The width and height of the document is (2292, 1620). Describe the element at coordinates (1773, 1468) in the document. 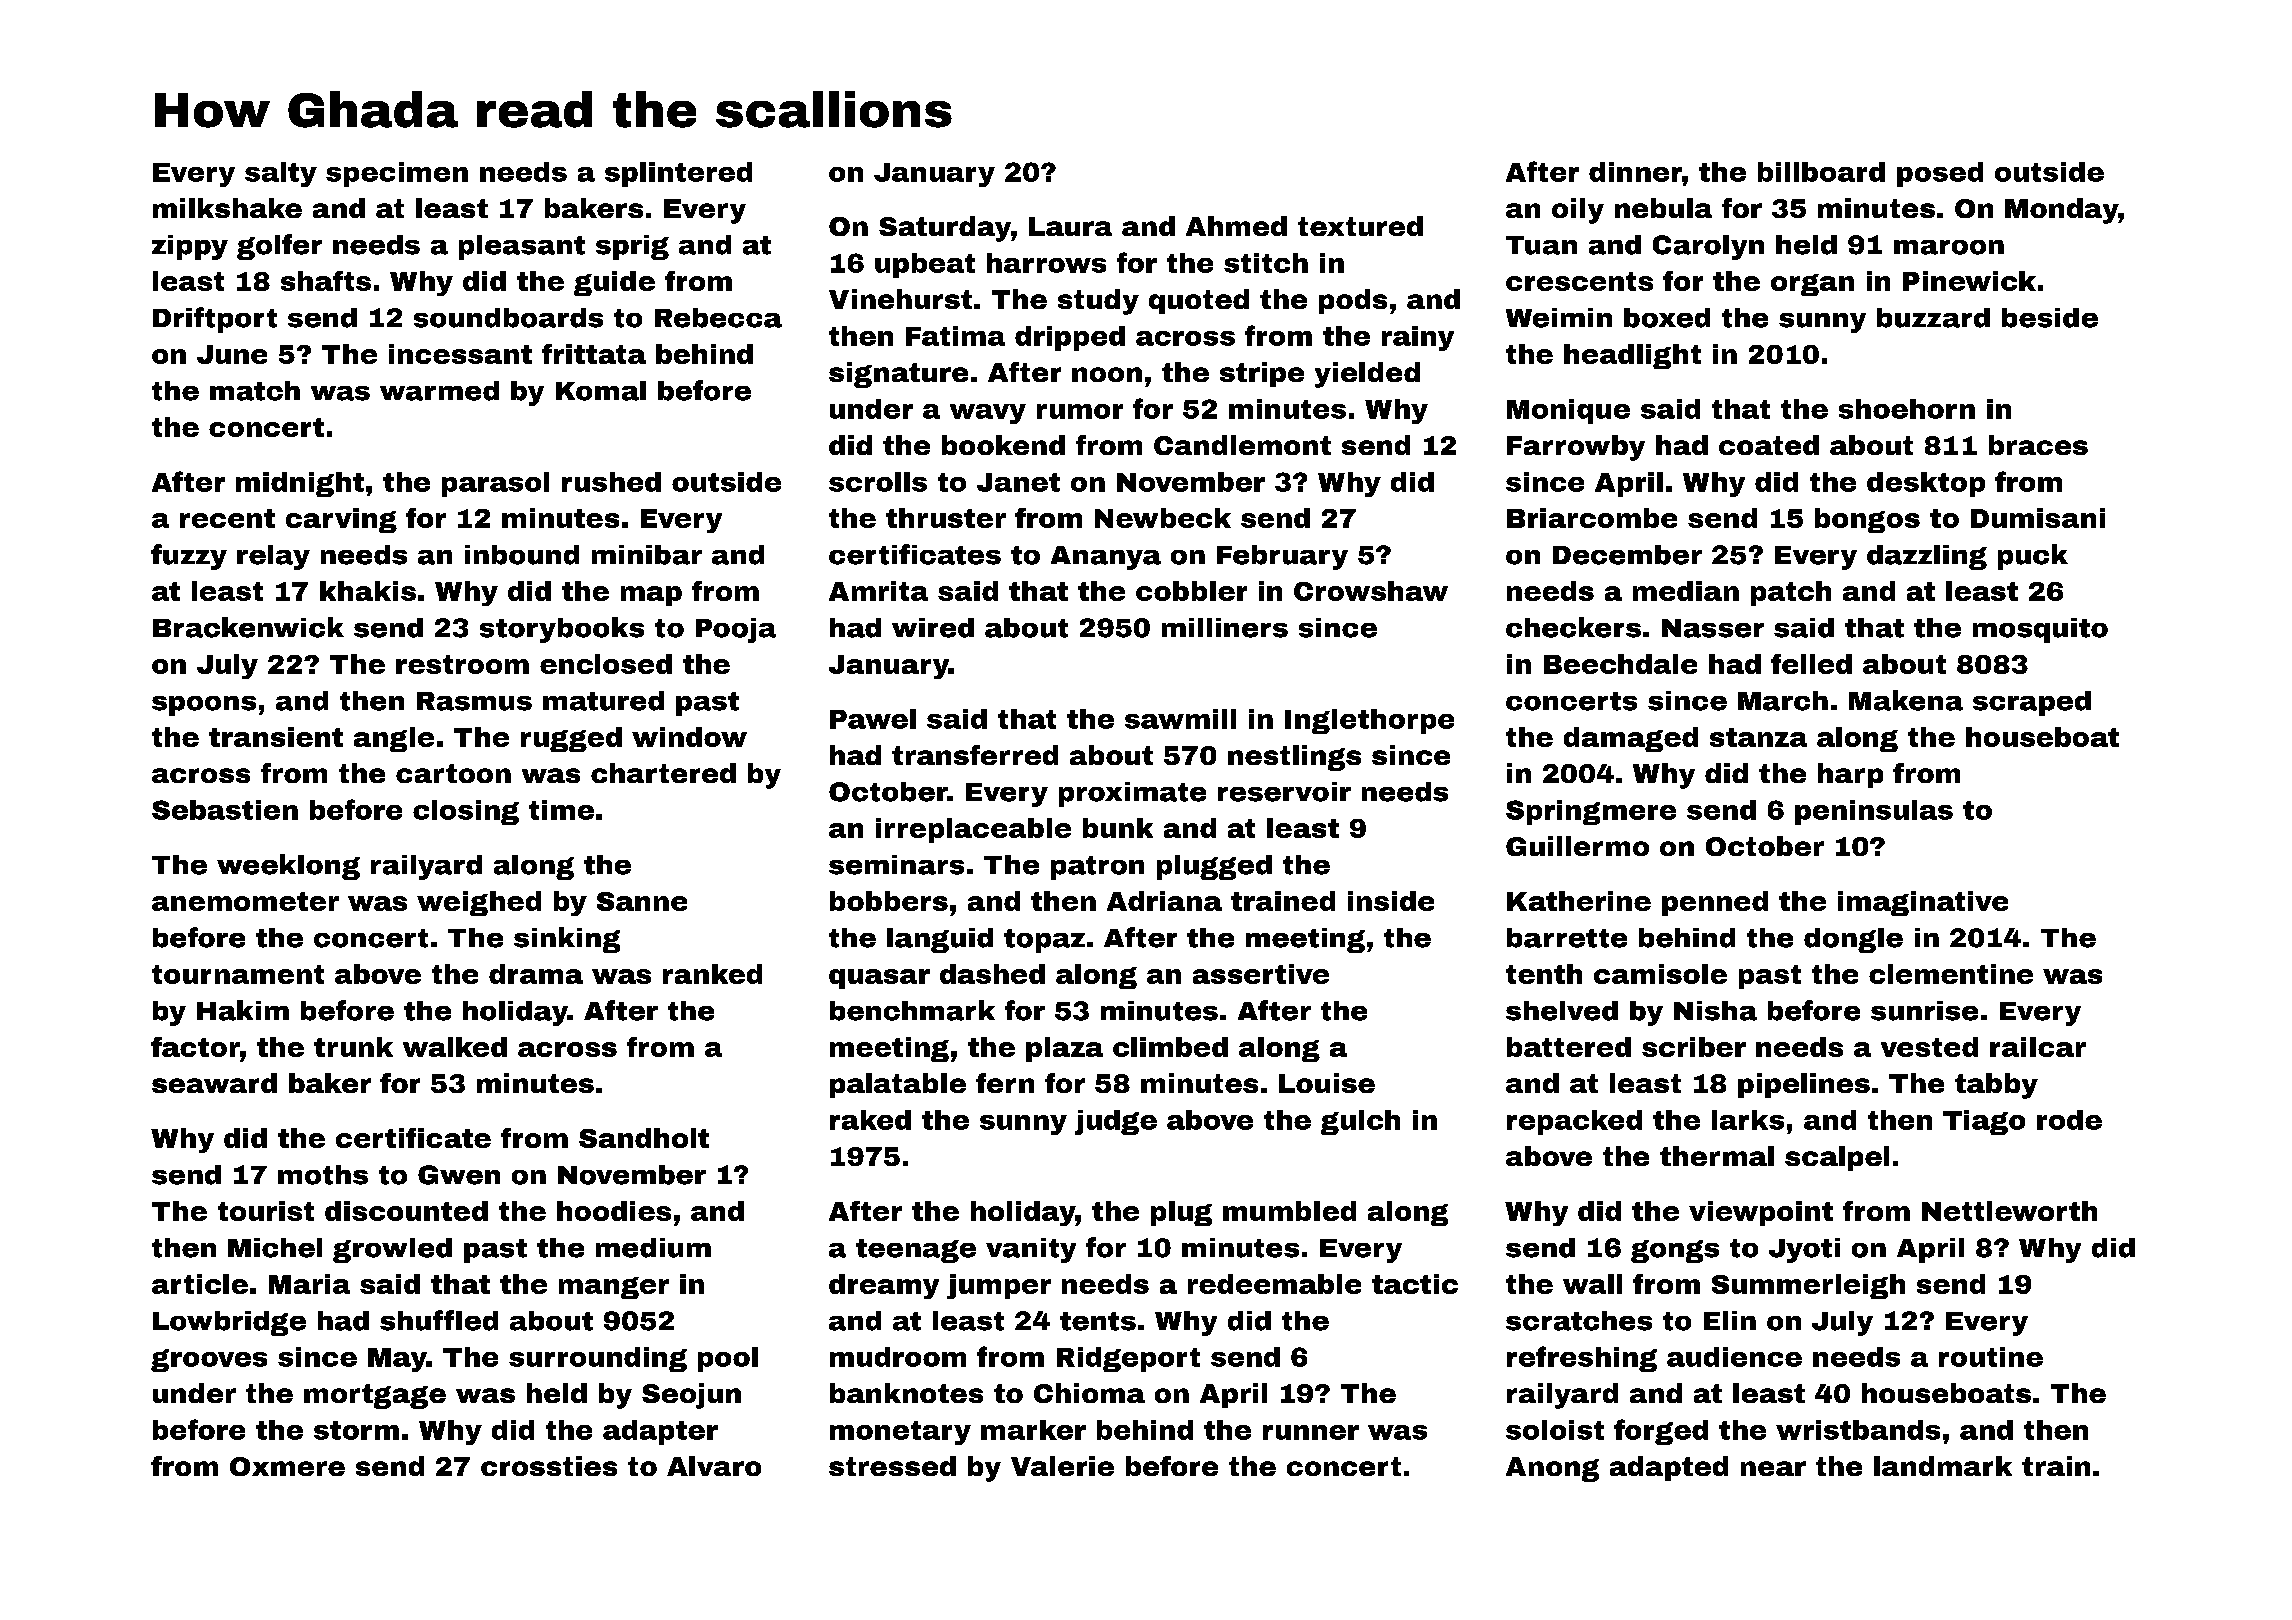

I see `near` at that location.
